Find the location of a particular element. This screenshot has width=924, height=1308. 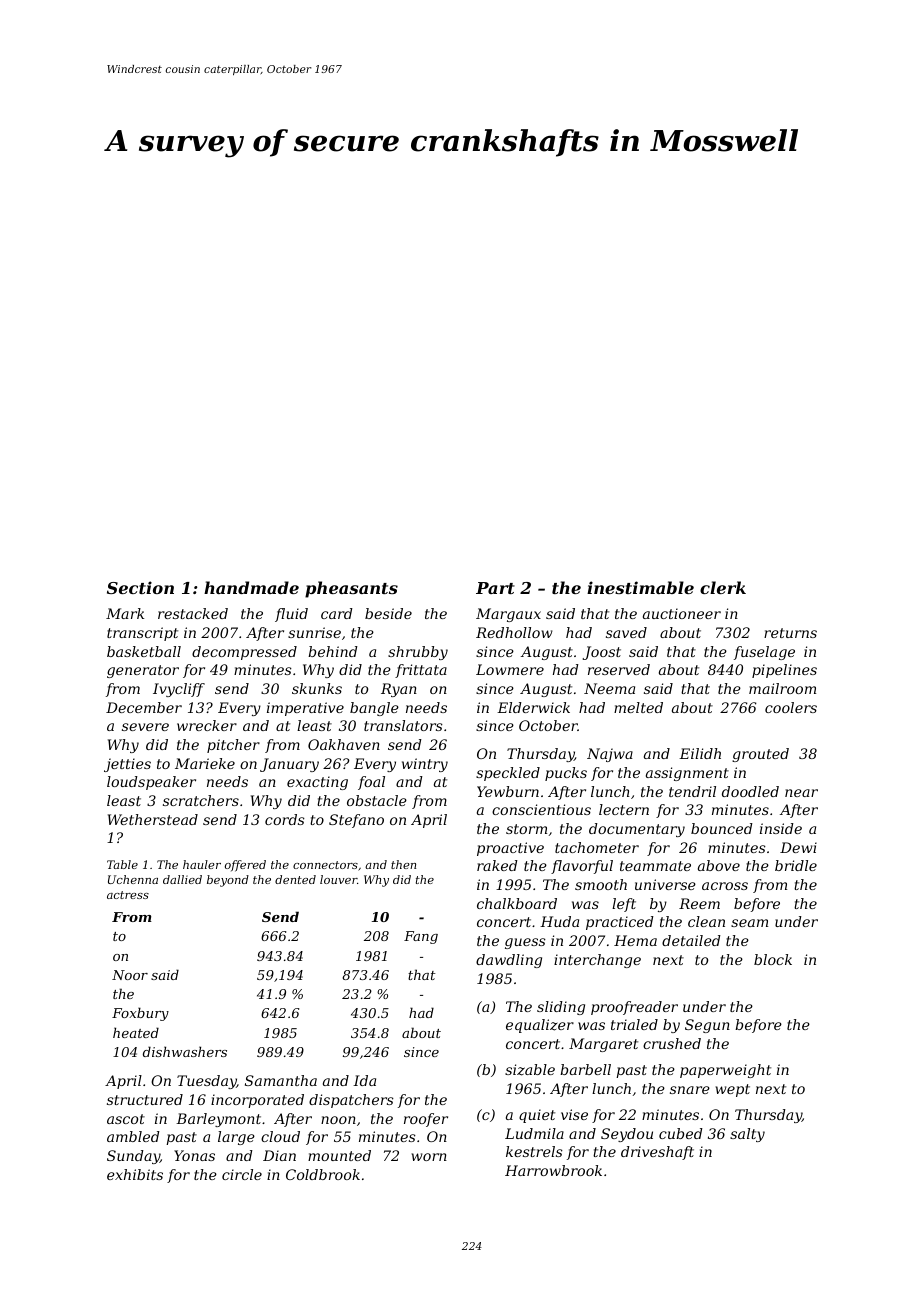

pitcher is located at coordinates (233, 746).
